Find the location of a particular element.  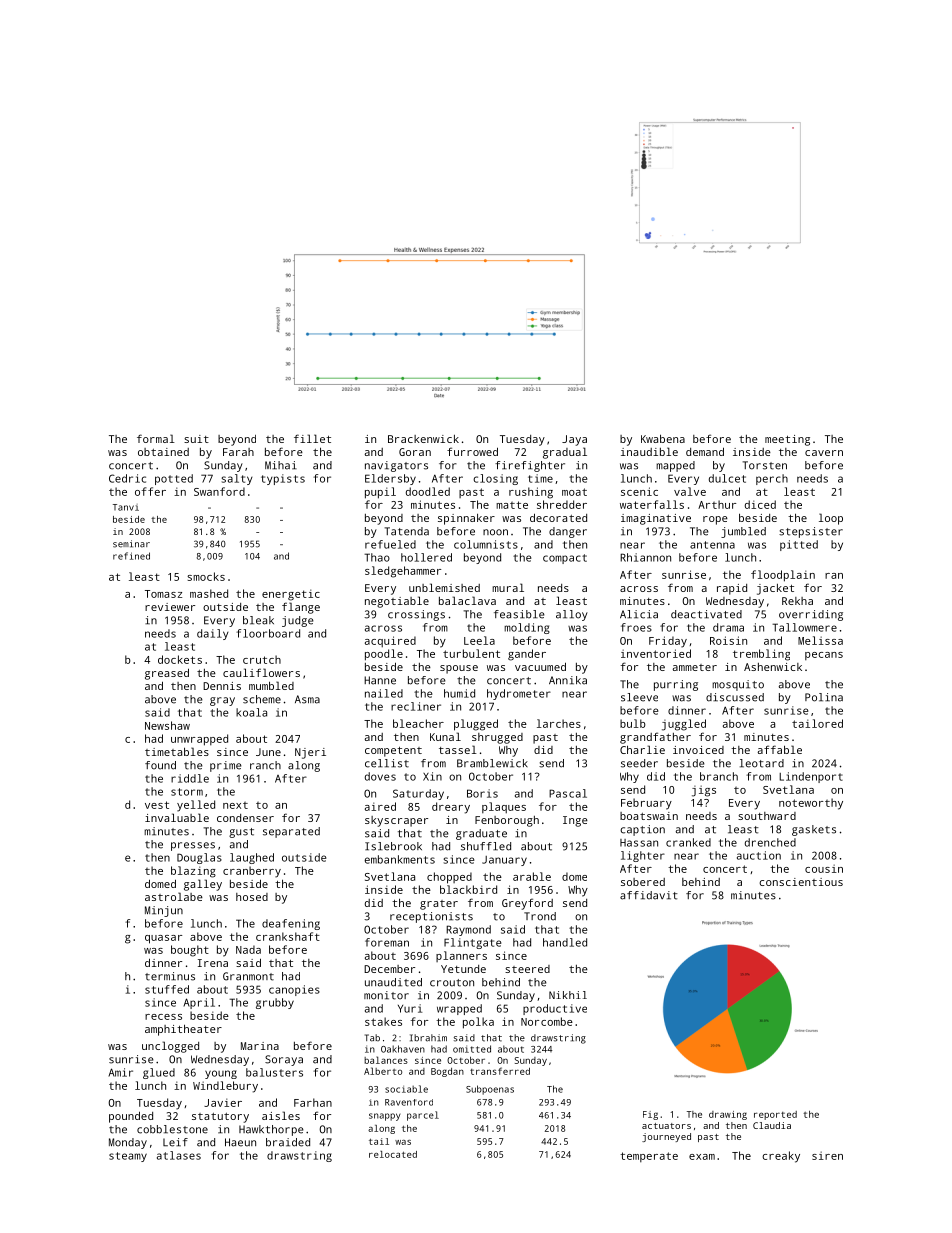

laughed is located at coordinates (252, 858).
